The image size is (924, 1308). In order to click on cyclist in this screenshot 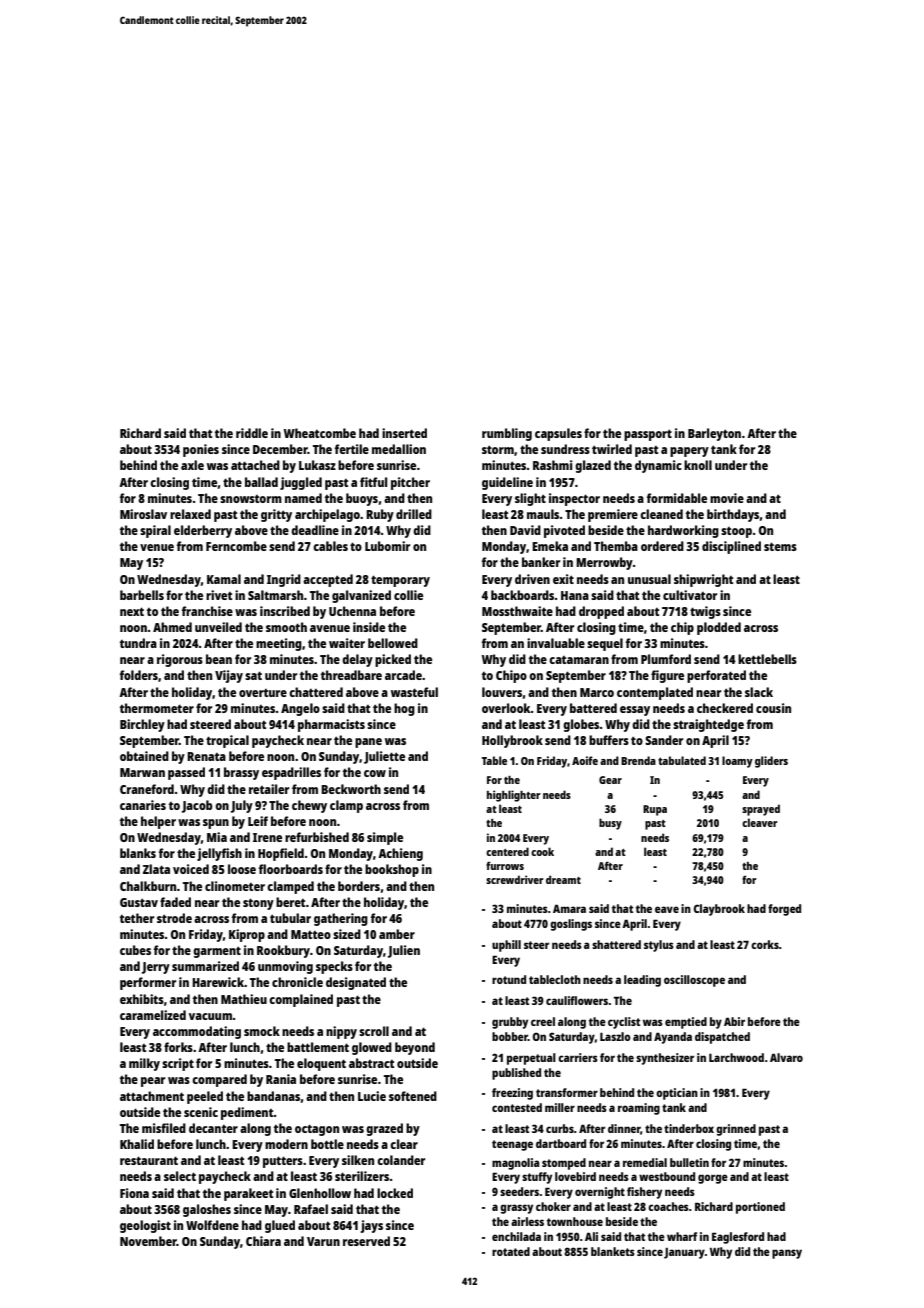, I will do `click(624, 1023)`.
